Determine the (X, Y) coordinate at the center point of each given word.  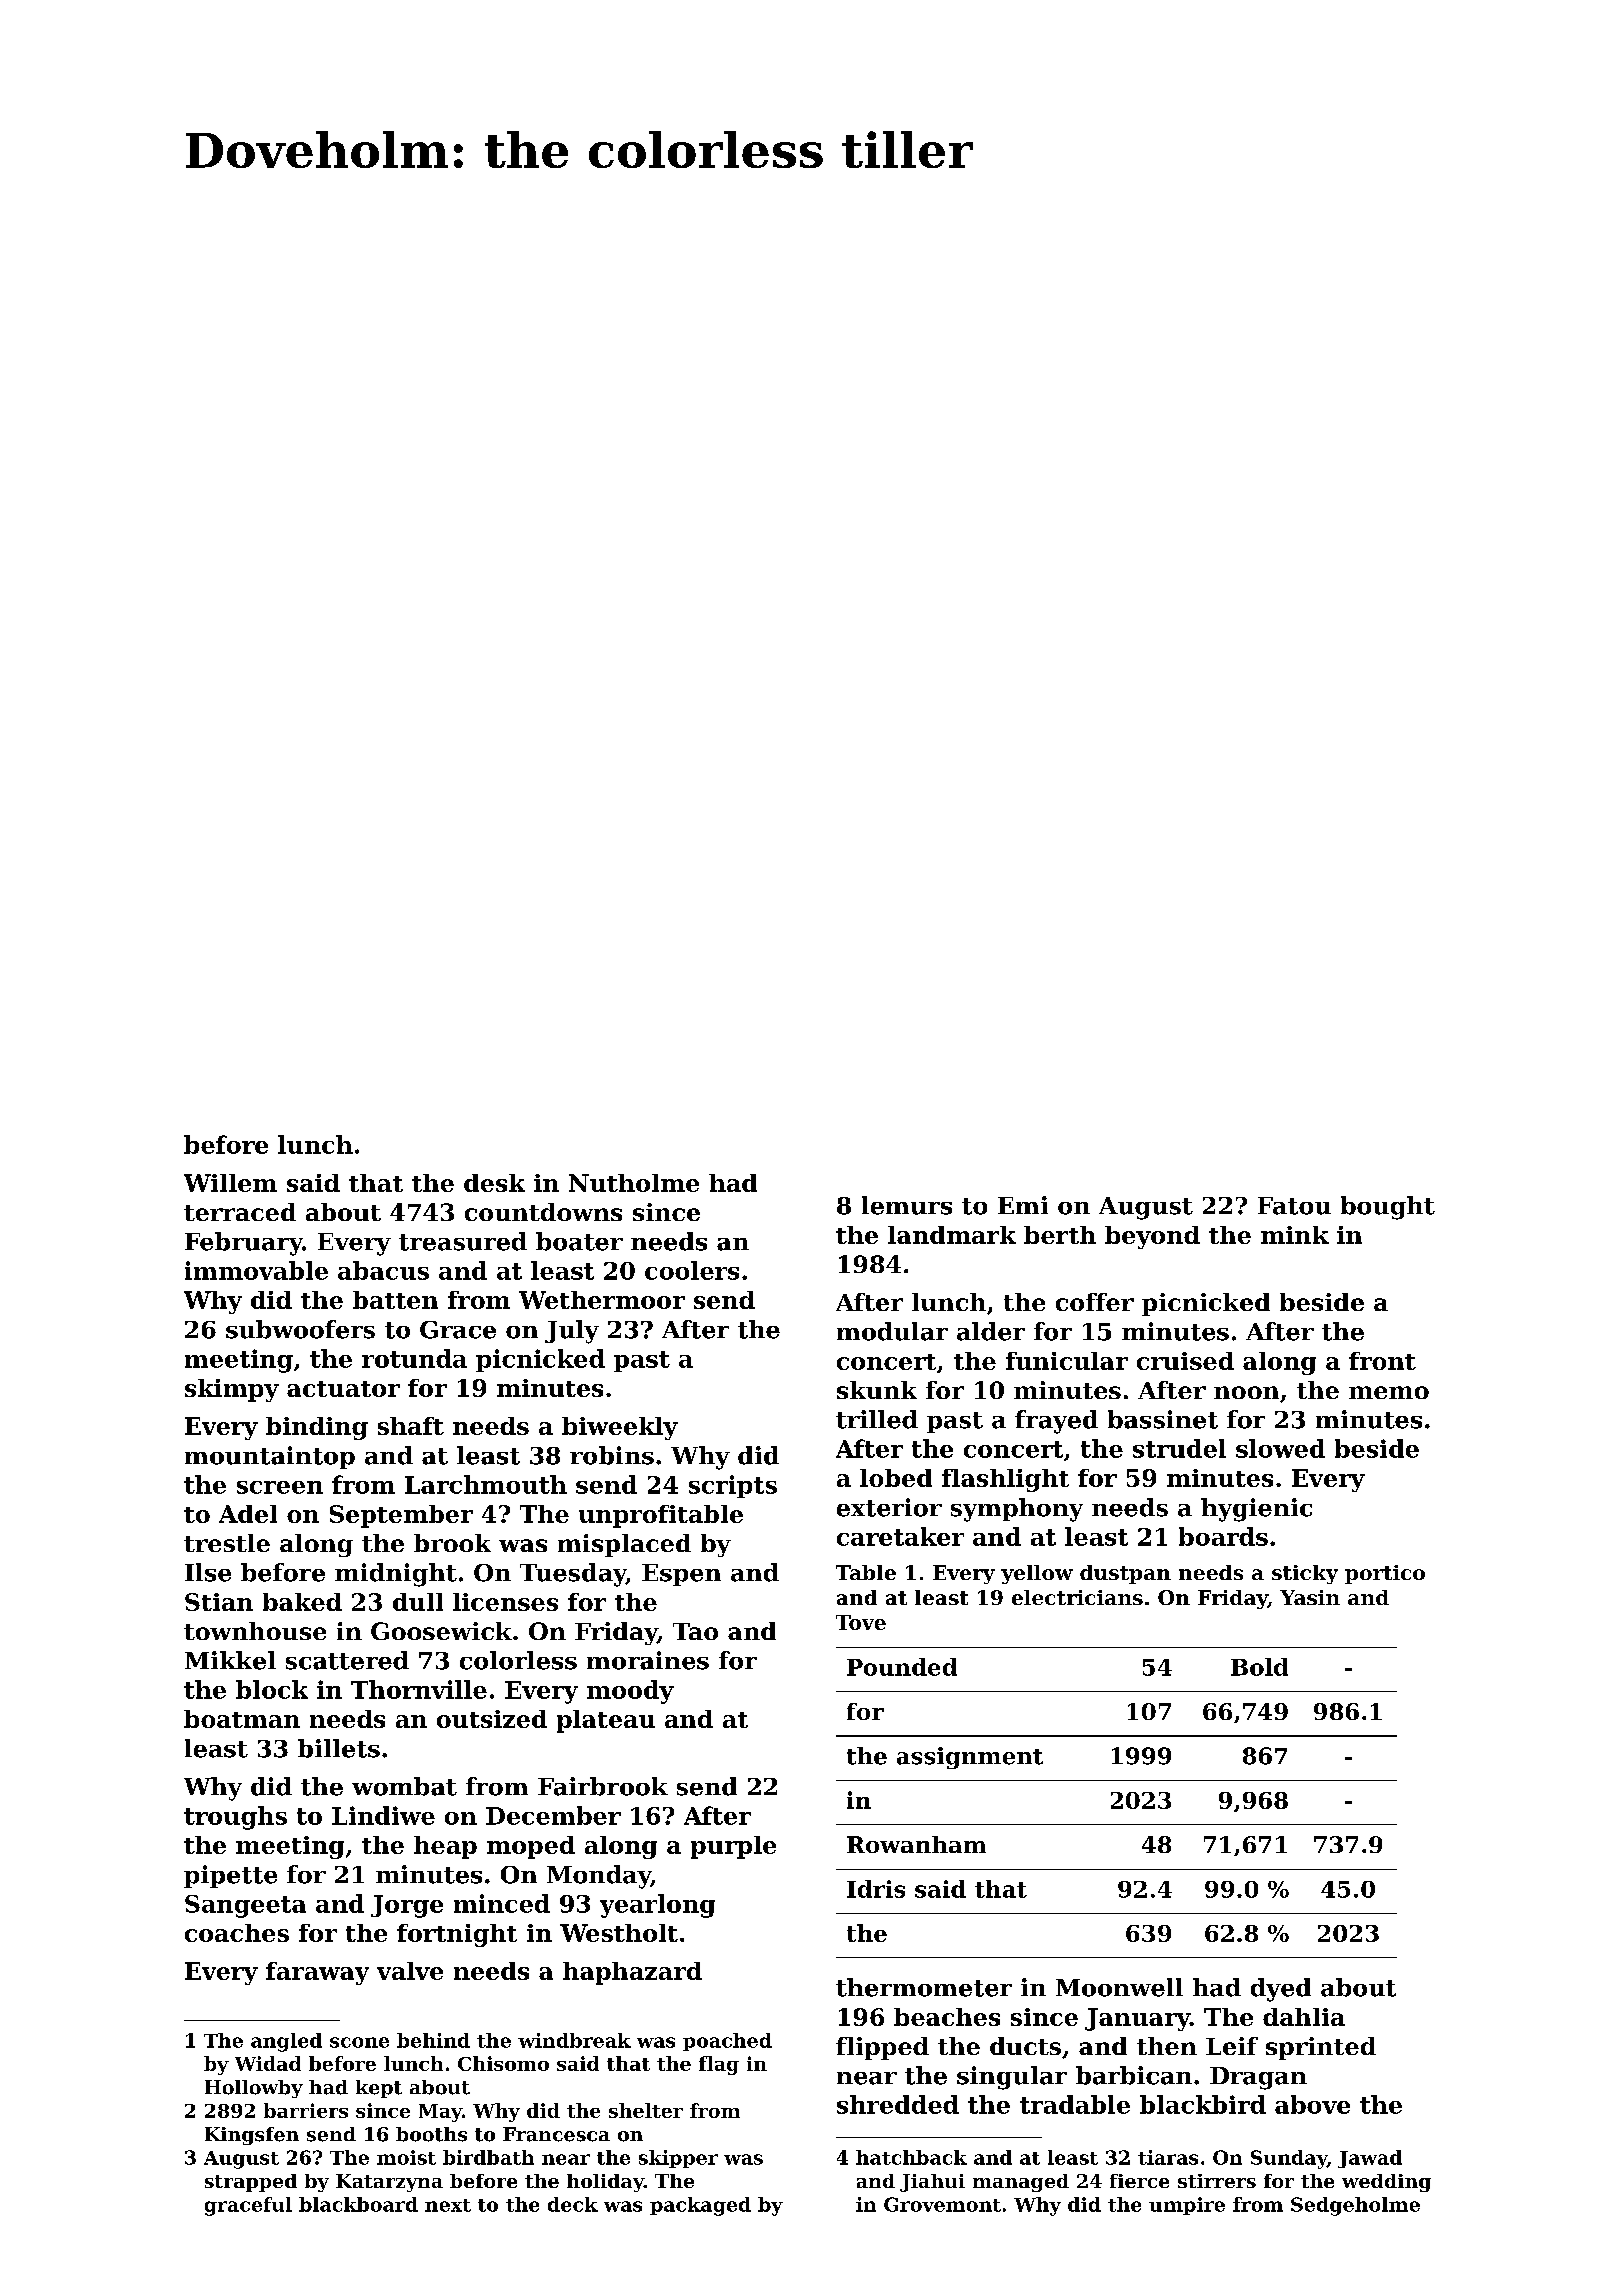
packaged (700, 2206)
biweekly (620, 1428)
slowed (1280, 1448)
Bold (1259, 1667)
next (448, 2205)
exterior (889, 1507)
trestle (227, 1543)
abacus (383, 1270)
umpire (1187, 2206)
